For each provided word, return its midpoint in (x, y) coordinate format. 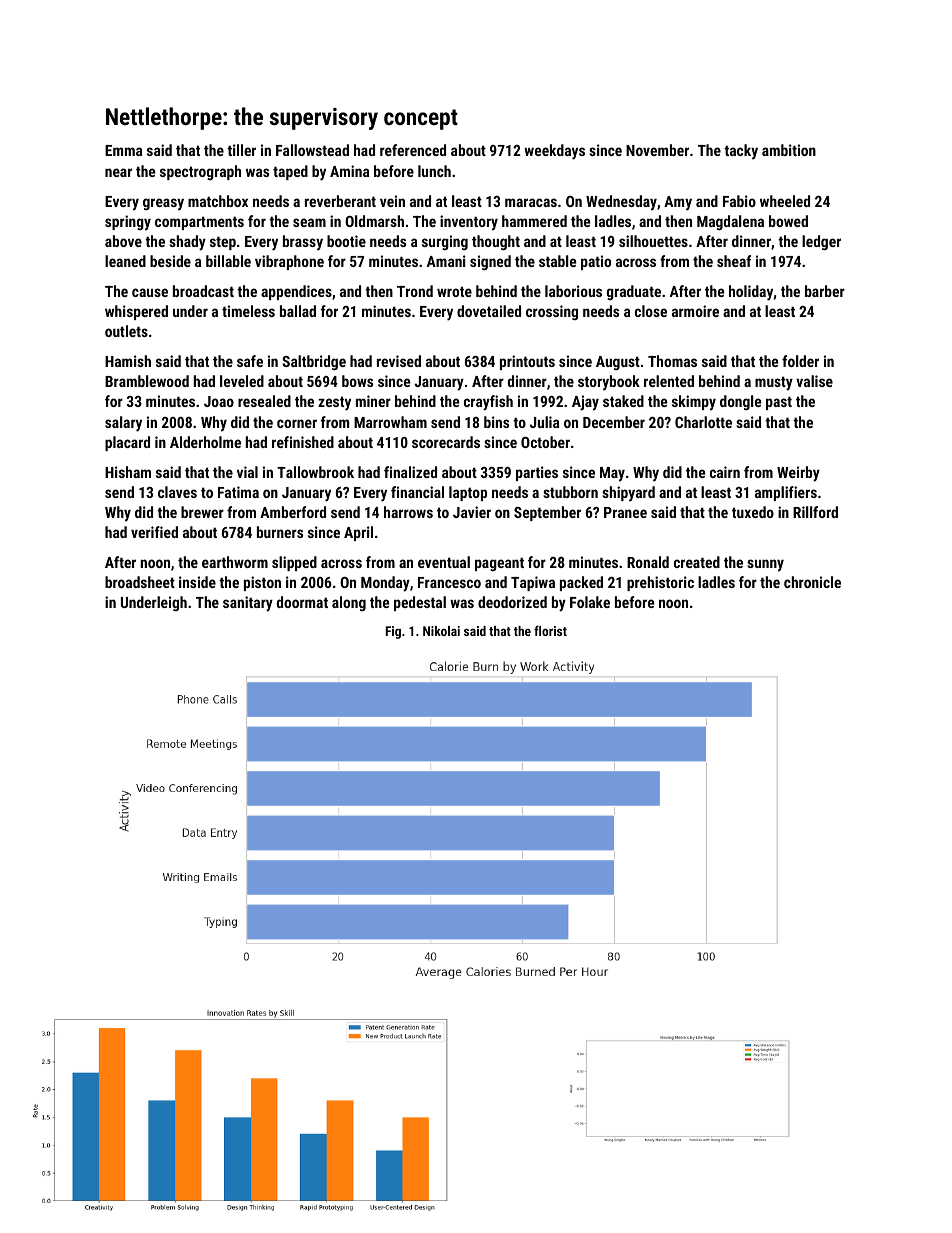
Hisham (128, 472)
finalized (410, 472)
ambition (789, 150)
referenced (413, 150)
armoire (695, 311)
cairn (725, 472)
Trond (415, 291)
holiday (751, 293)
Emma (123, 150)
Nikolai (441, 631)
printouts (527, 362)
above (123, 241)
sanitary (248, 604)
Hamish (128, 361)
